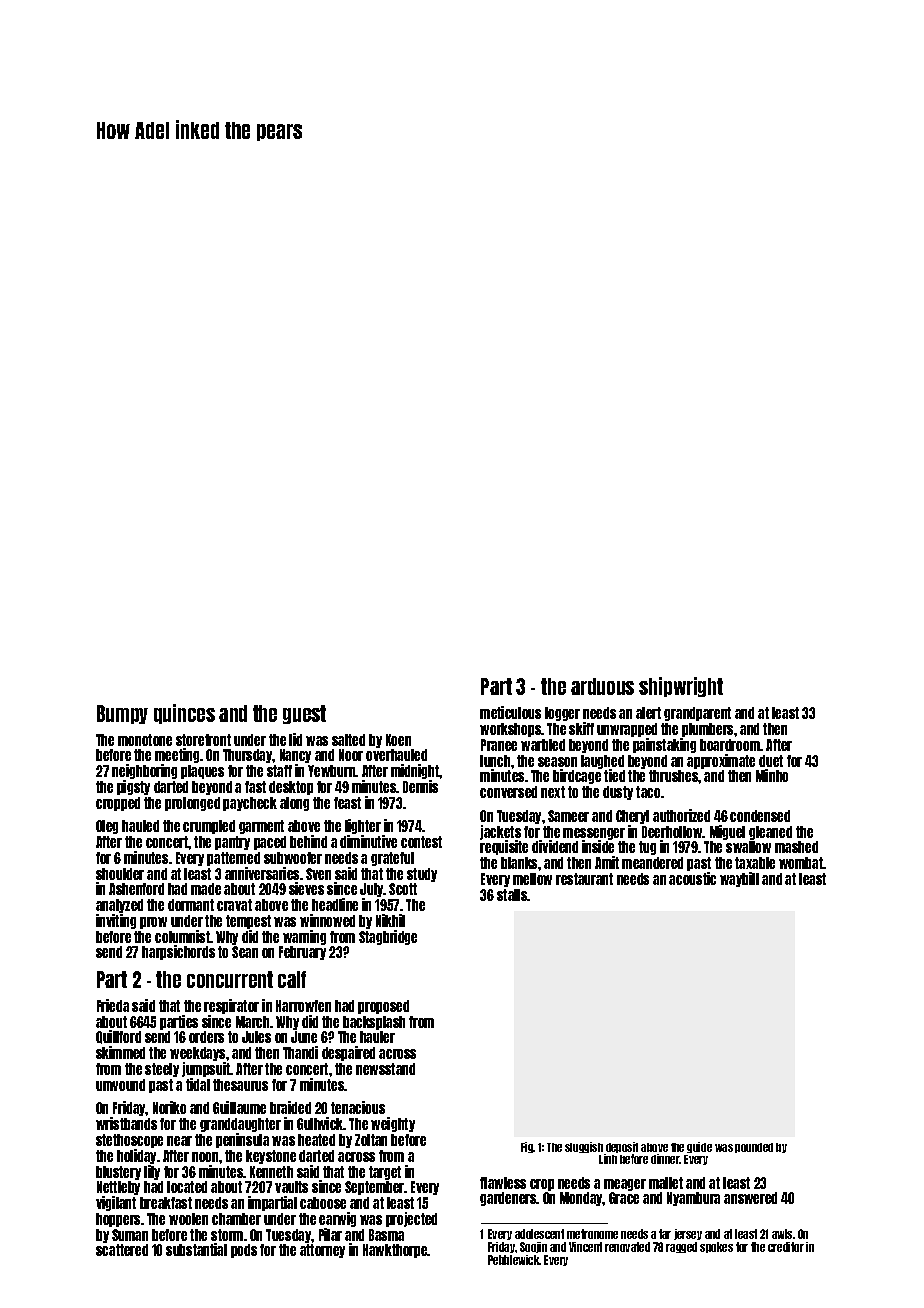 Image resolution: width=924 pixels, height=1308 pixels. I want to click on shipwright, so click(681, 687).
